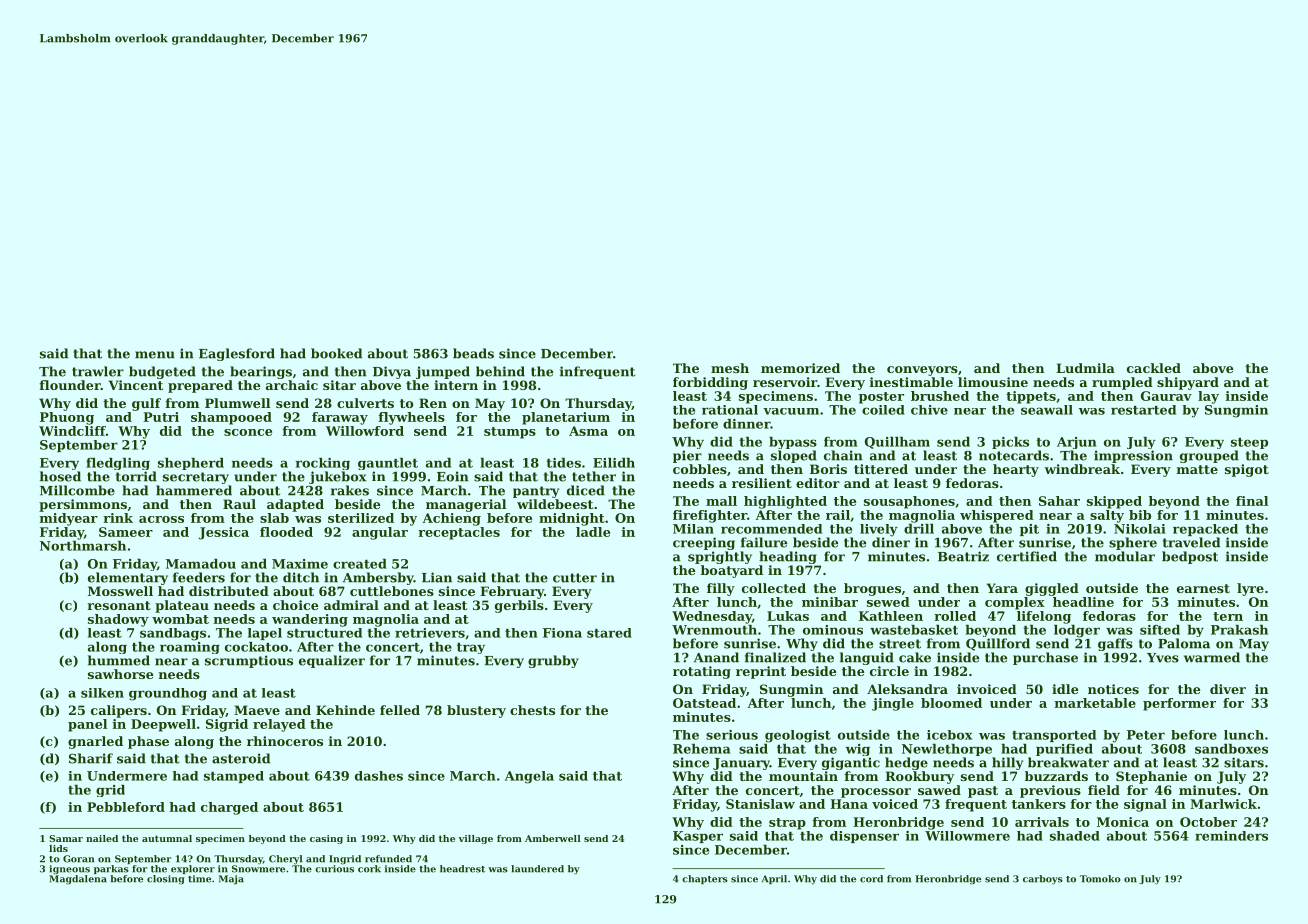  Describe the element at coordinates (761, 672) in the screenshot. I see `reprint` at that location.
